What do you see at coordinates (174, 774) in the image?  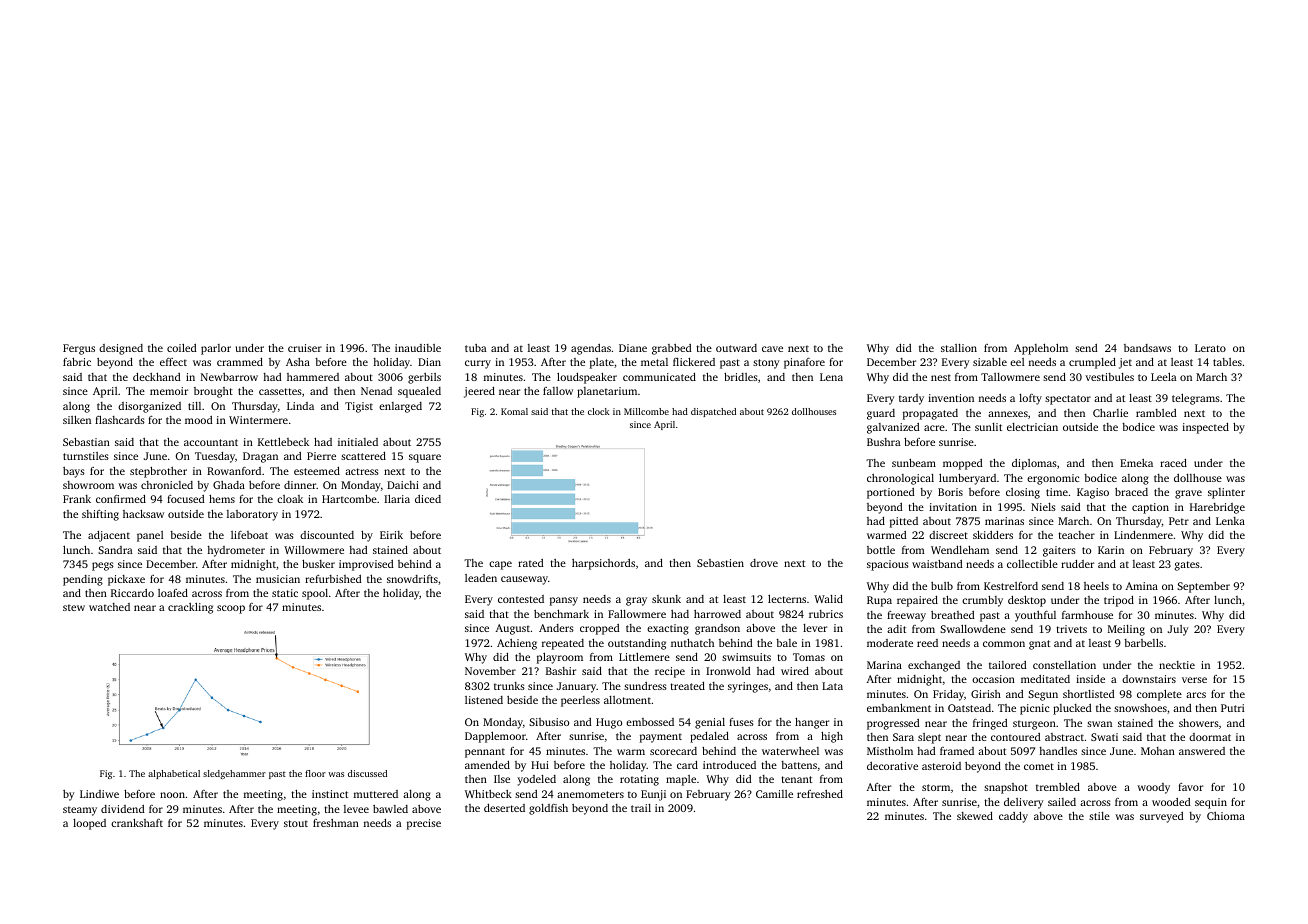 I see `alphabetical` at bounding box center [174, 774].
